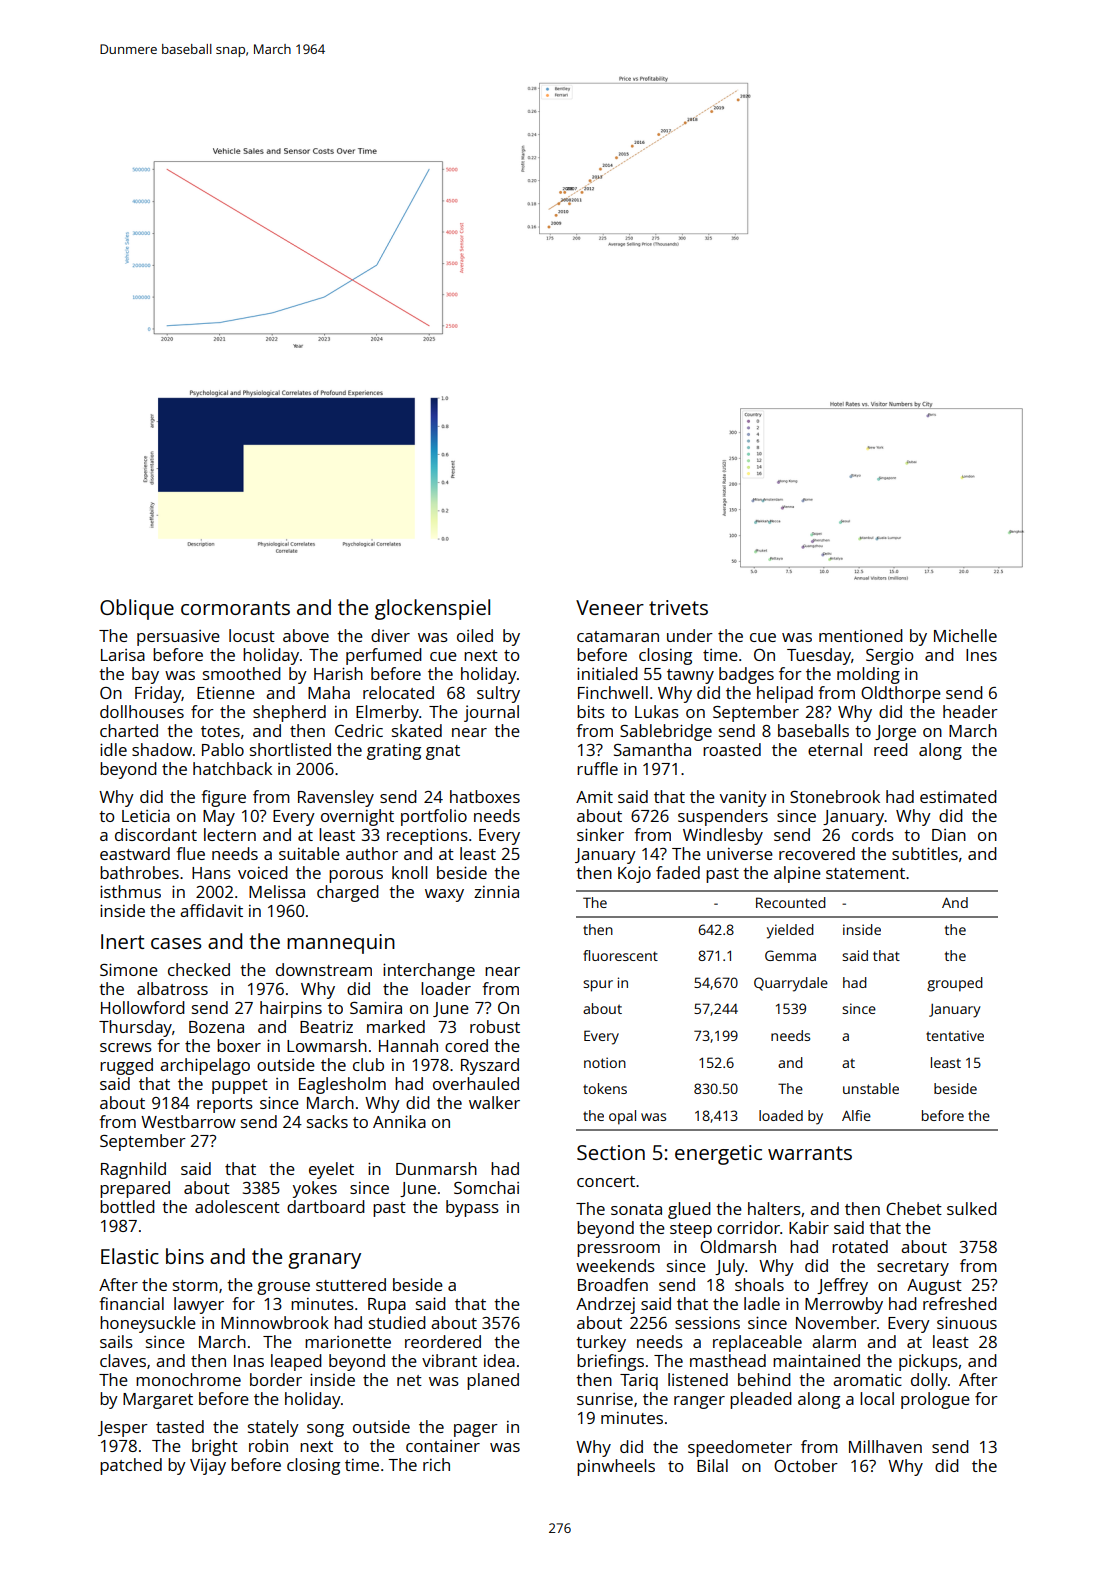  Describe the element at coordinates (408, 1045) in the page. I see `Hannah` at that location.
